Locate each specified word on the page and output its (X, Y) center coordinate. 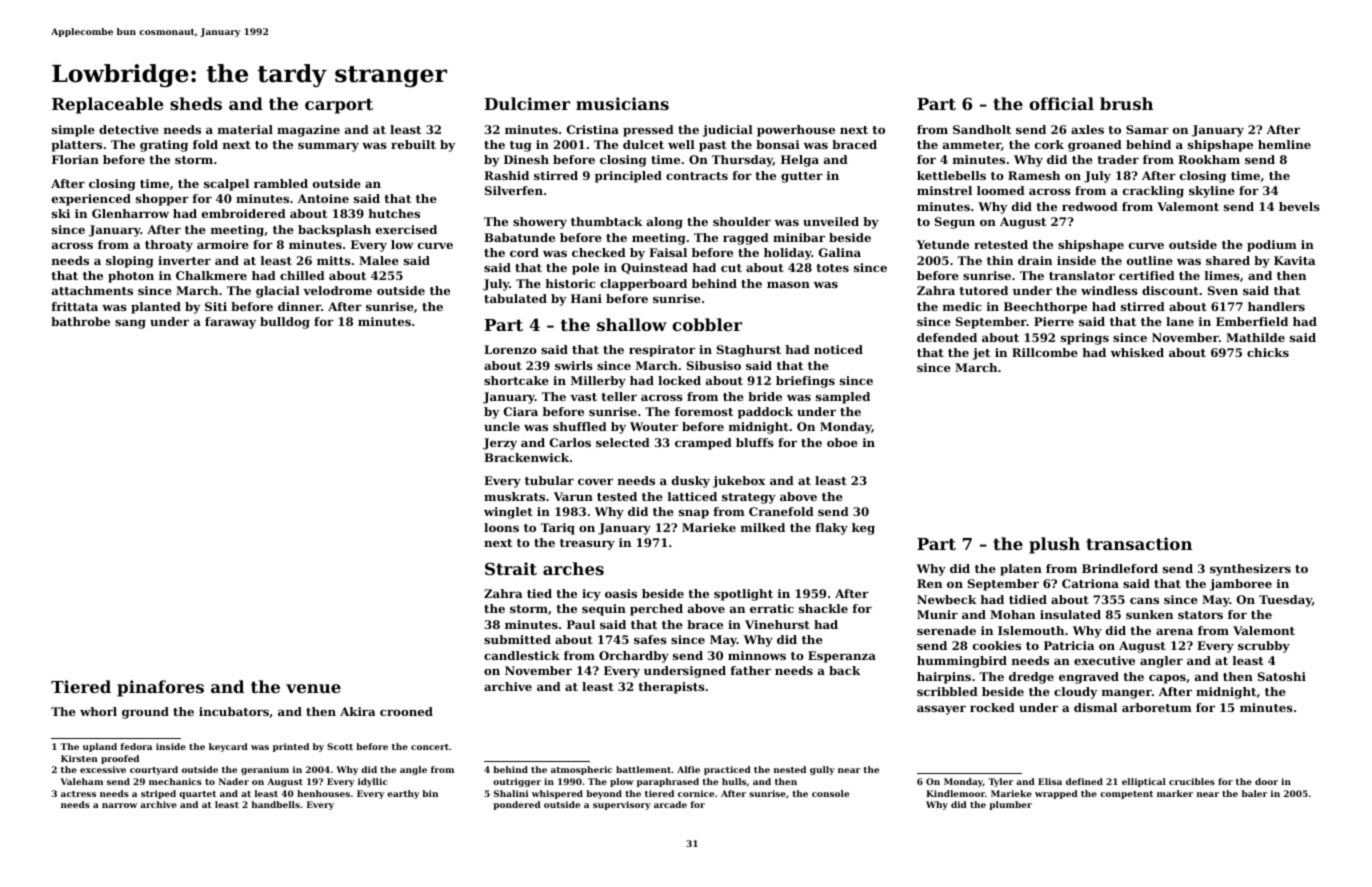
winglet (508, 513)
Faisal (668, 252)
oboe (842, 442)
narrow (119, 805)
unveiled (831, 221)
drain (1035, 260)
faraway (230, 323)
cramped (703, 444)
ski (61, 213)
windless (1109, 290)
